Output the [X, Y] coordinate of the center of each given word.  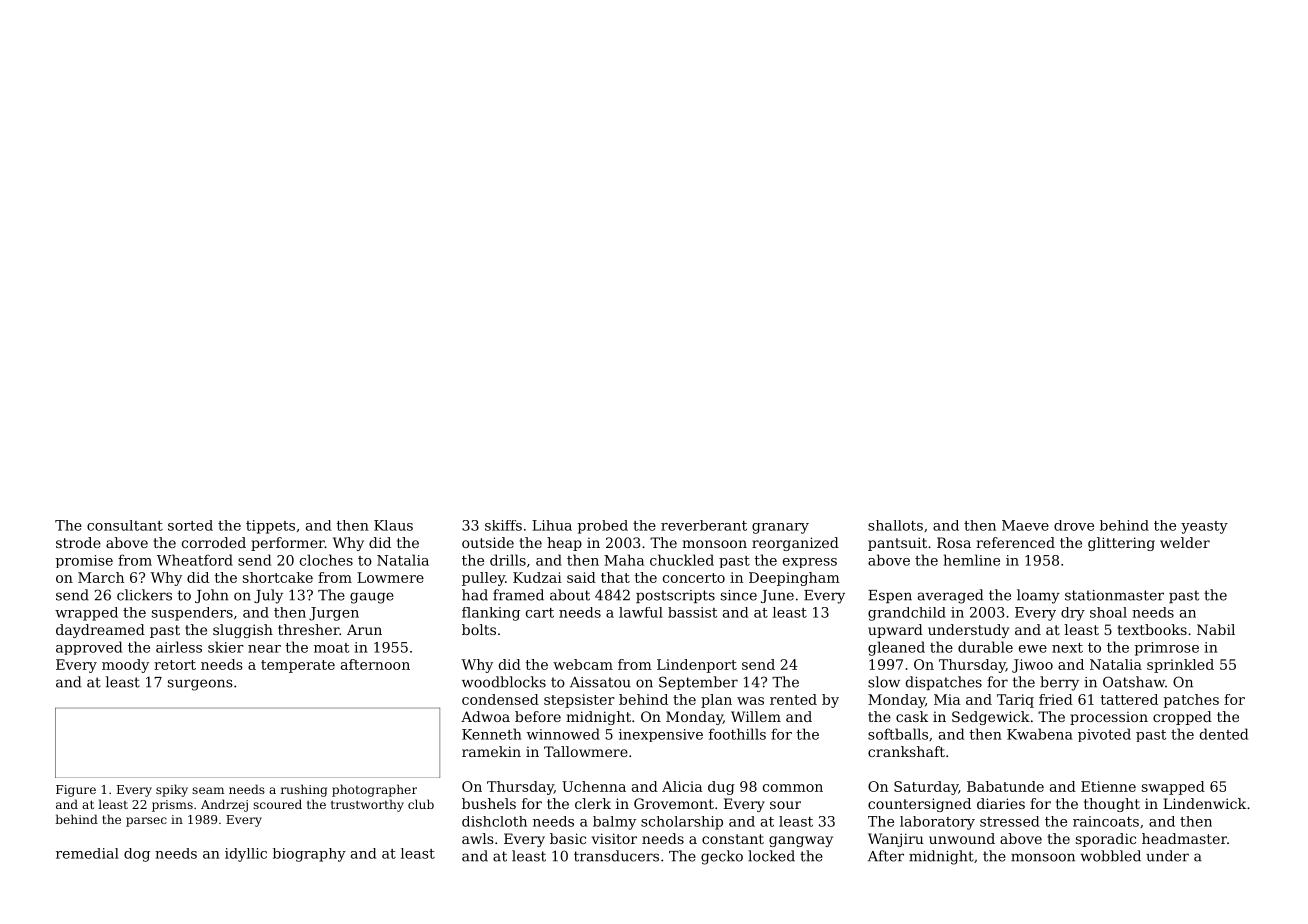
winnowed [563, 734]
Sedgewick [991, 718]
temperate [298, 666]
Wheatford [195, 560]
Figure [76, 791]
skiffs [503, 525]
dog [137, 855]
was [750, 701]
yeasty [1204, 527]
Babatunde [1005, 786]
